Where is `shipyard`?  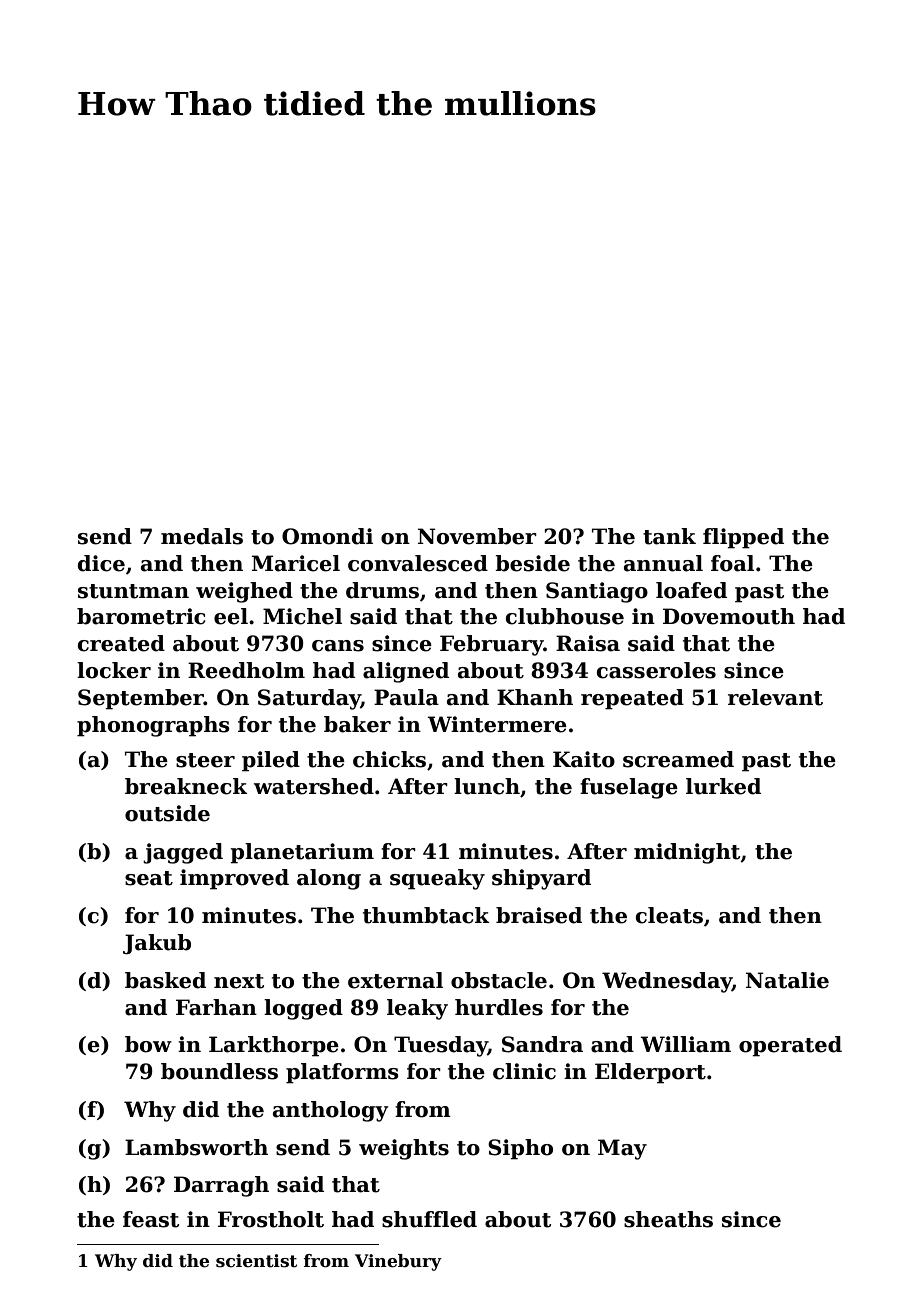 shipyard is located at coordinates (541, 879).
